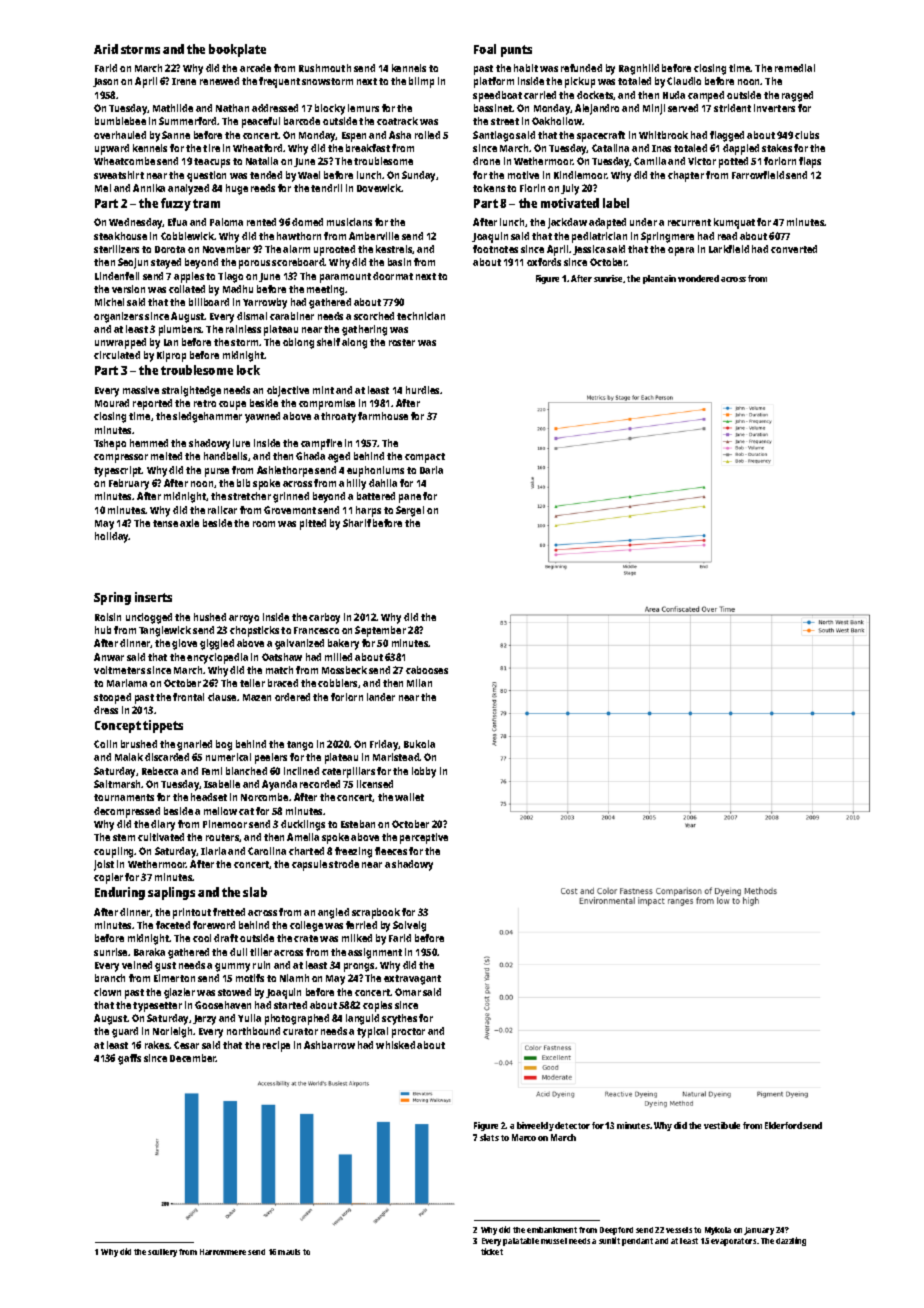  Describe the element at coordinates (795, 68) in the screenshot. I see `remedial` at that location.
